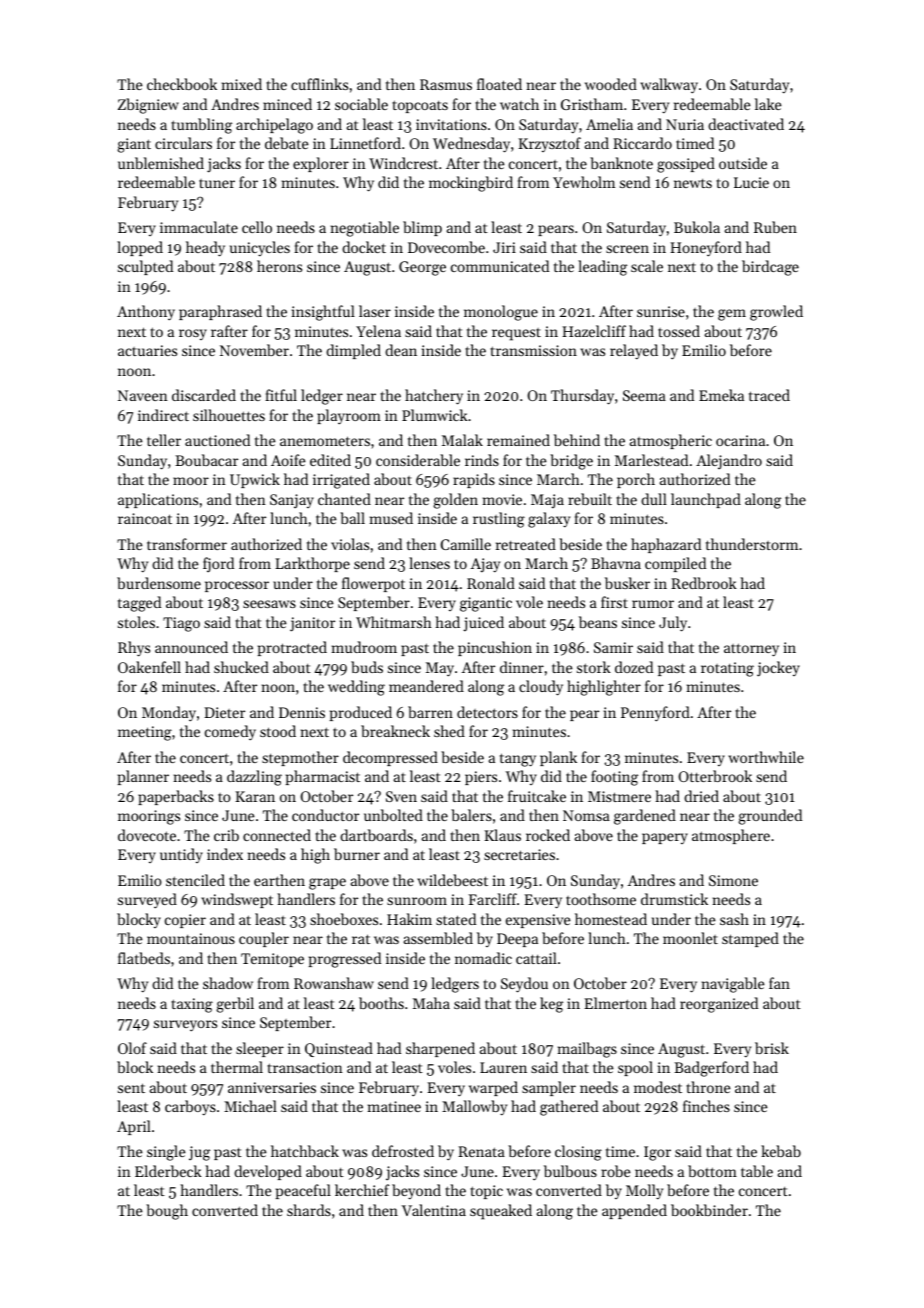  What do you see at coordinates (611, 919) in the page?
I see `homestead` at bounding box center [611, 919].
